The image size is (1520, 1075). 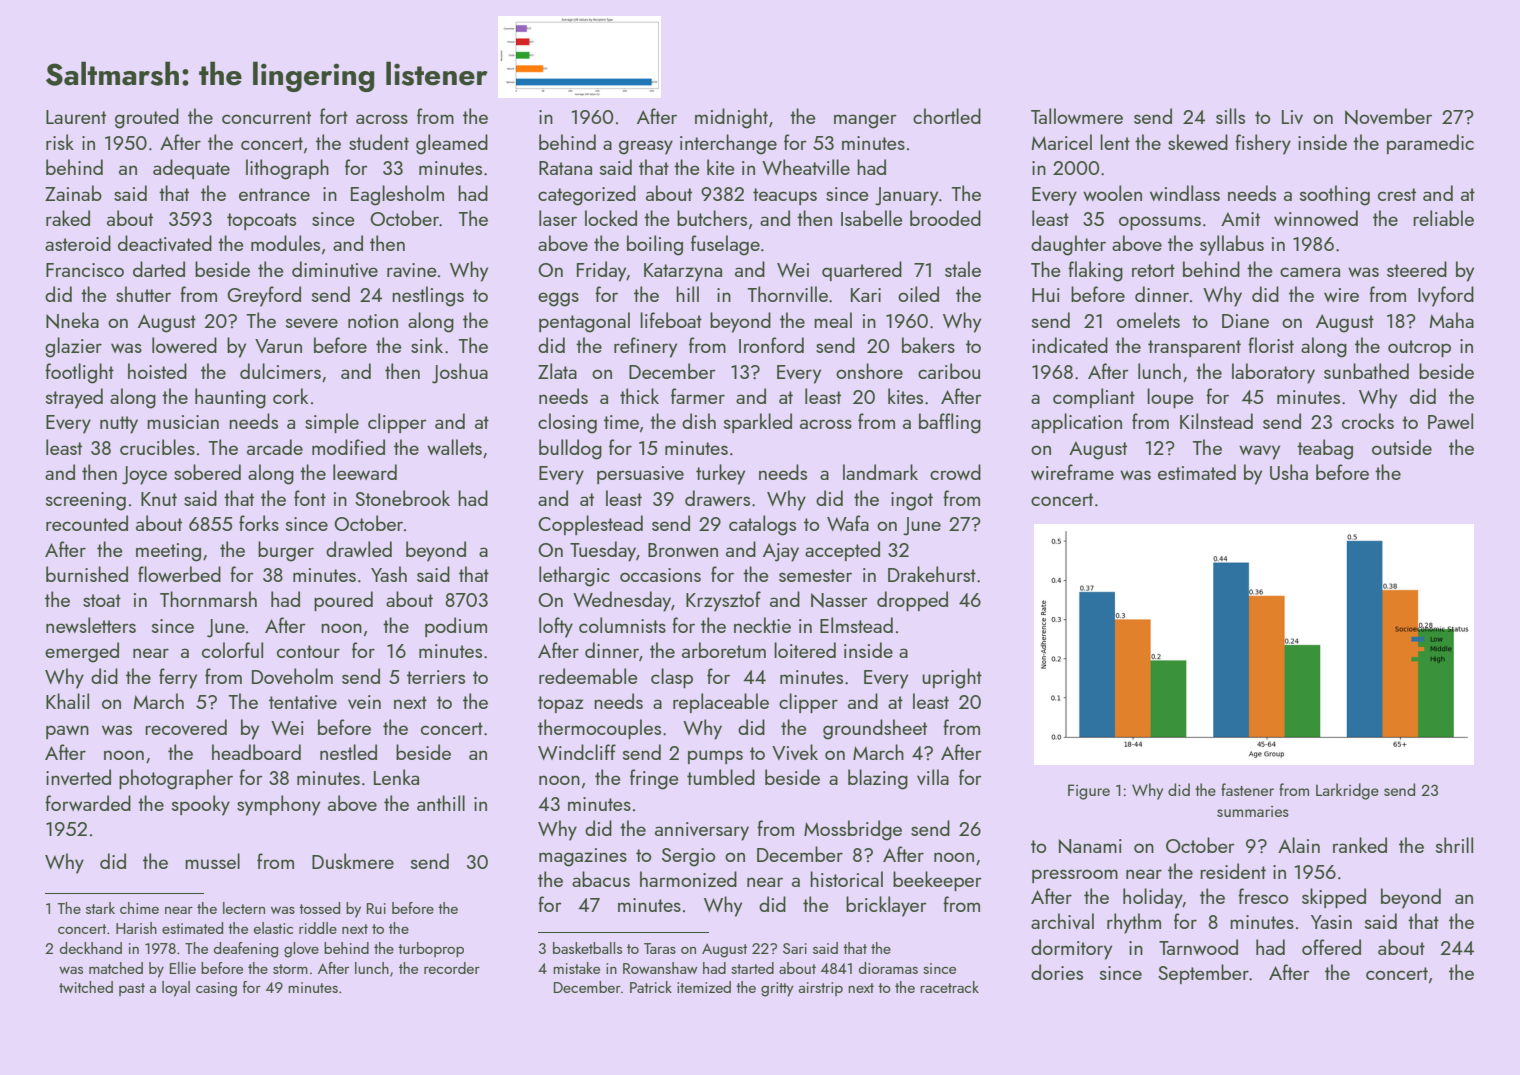 I want to click on grouted, so click(x=147, y=118).
